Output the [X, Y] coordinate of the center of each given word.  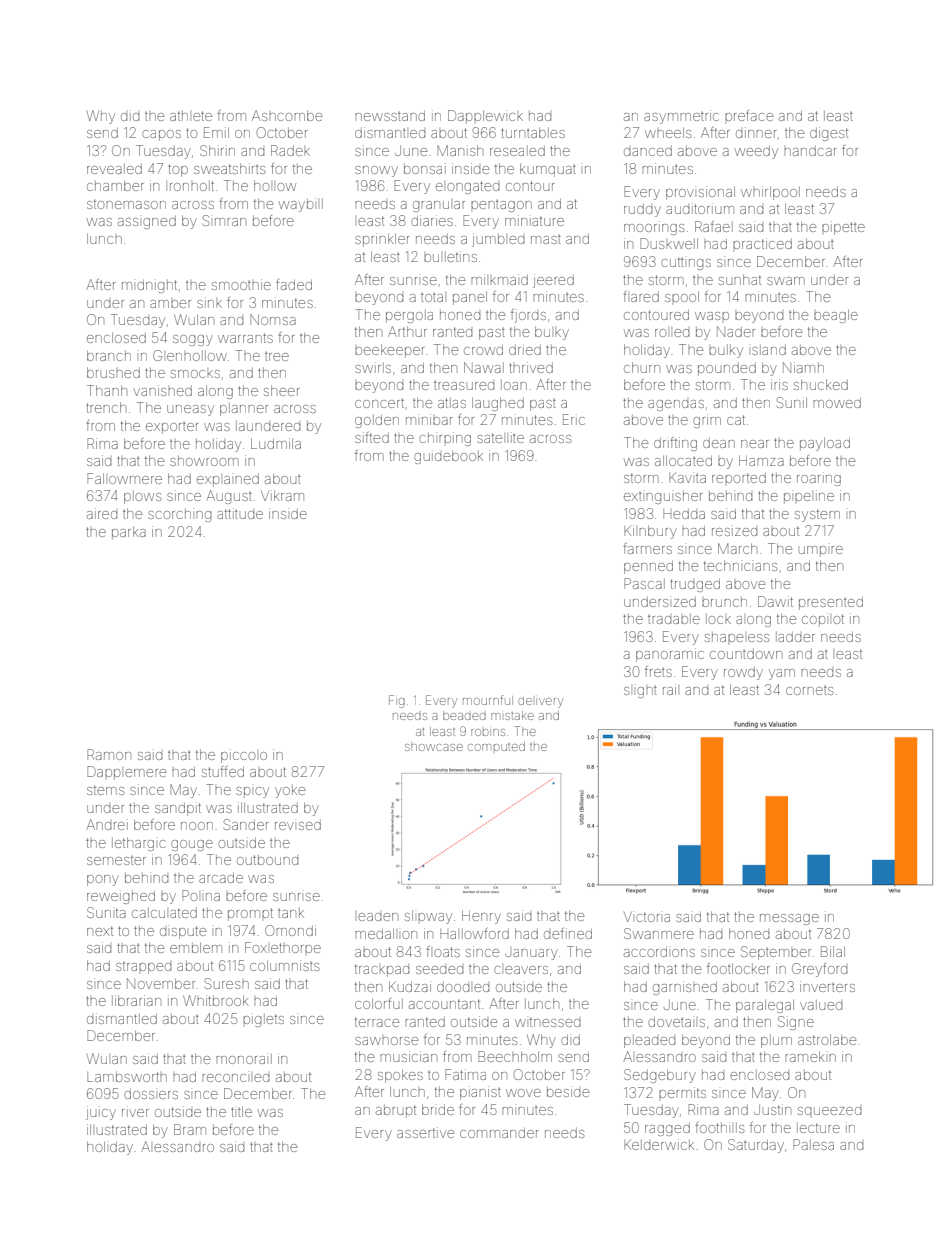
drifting [675, 444]
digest [829, 134]
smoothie [241, 284]
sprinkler [382, 240]
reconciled [235, 1078]
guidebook [448, 457]
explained [228, 480]
